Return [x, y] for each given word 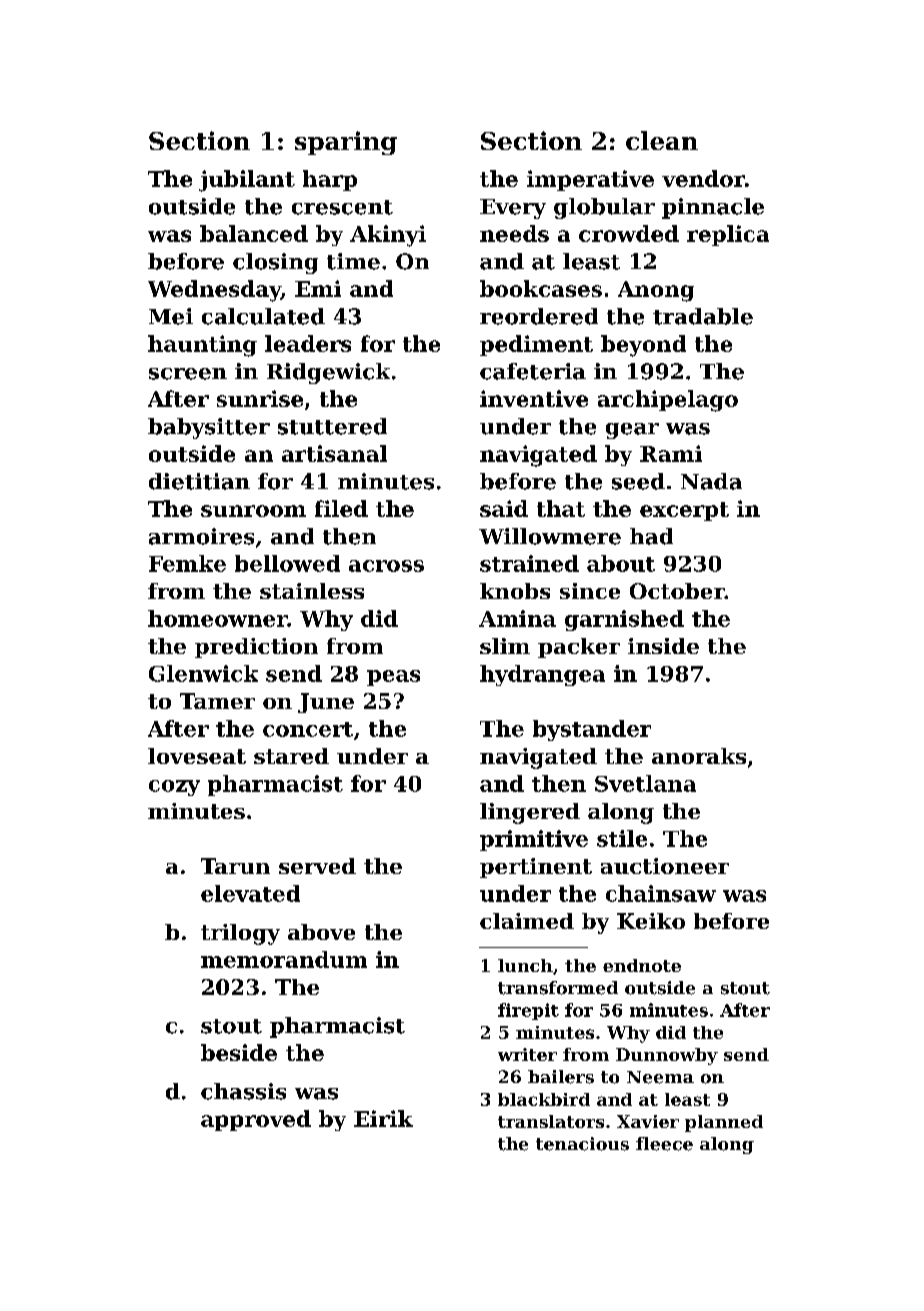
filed [341, 508]
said [504, 508]
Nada [711, 481]
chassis [243, 1091]
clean [662, 140]
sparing [346, 143]
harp [330, 180]
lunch [525, 965]
